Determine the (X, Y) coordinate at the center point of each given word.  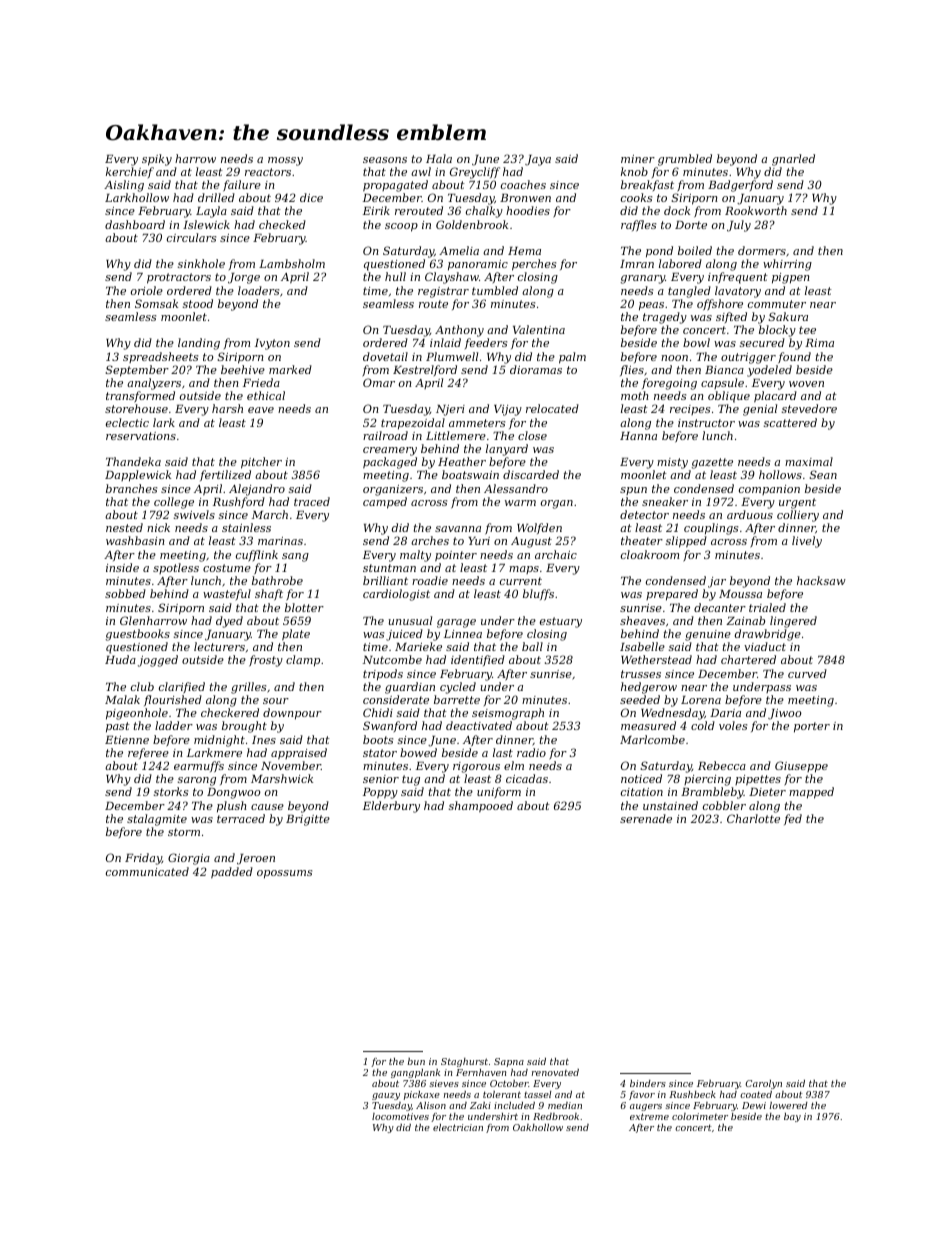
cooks (636, 197)
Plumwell (452, 356)
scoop (401, 227)
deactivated (479, 725)
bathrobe (277, 580)
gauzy (386, 1096)
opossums (284, 874)
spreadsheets (160, 357)
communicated (147, 871)
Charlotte (753, 818)
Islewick (206, 224)
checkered (230, 712)
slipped (686, 542)
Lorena (701, 700)
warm (520, 503)
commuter (777, 304)
